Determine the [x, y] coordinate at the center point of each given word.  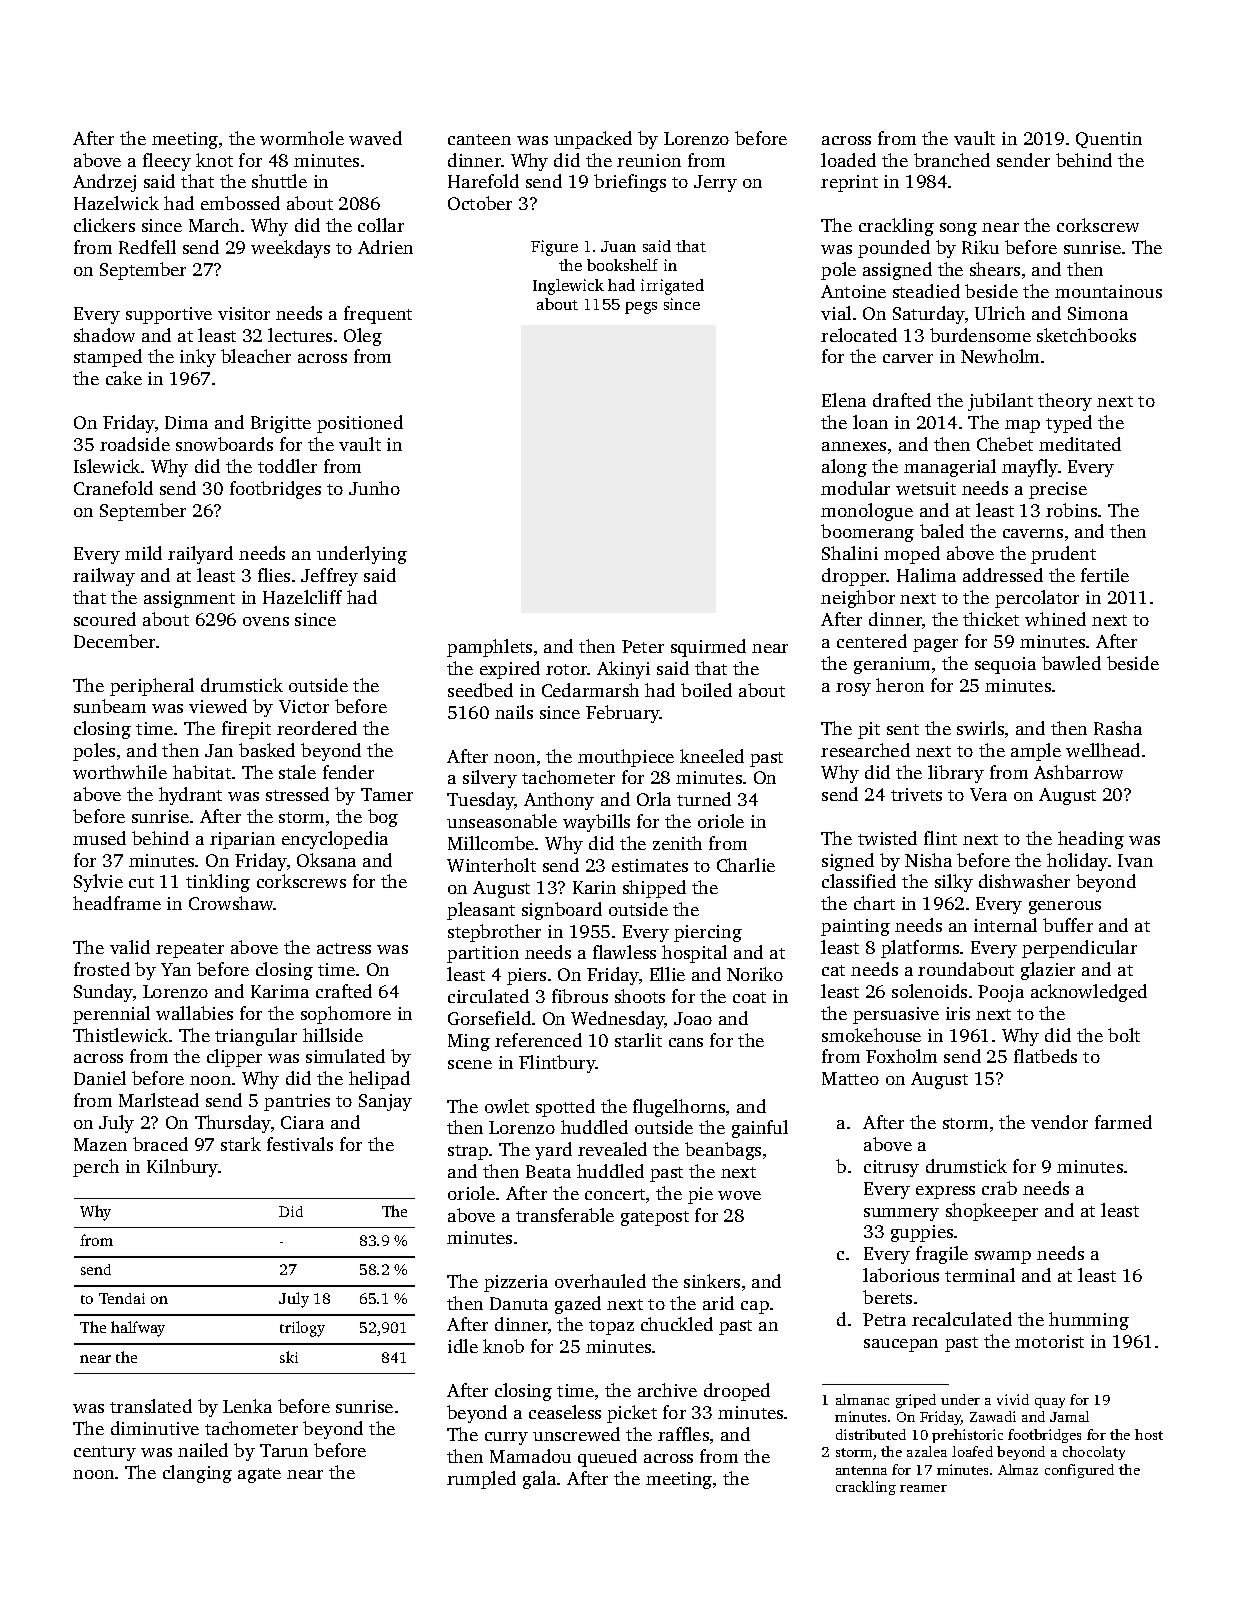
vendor [1059, 1122]
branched [952, 160]
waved [375, 138]
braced [160, 1144]
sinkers [712, 1281]
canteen [479, 139]
